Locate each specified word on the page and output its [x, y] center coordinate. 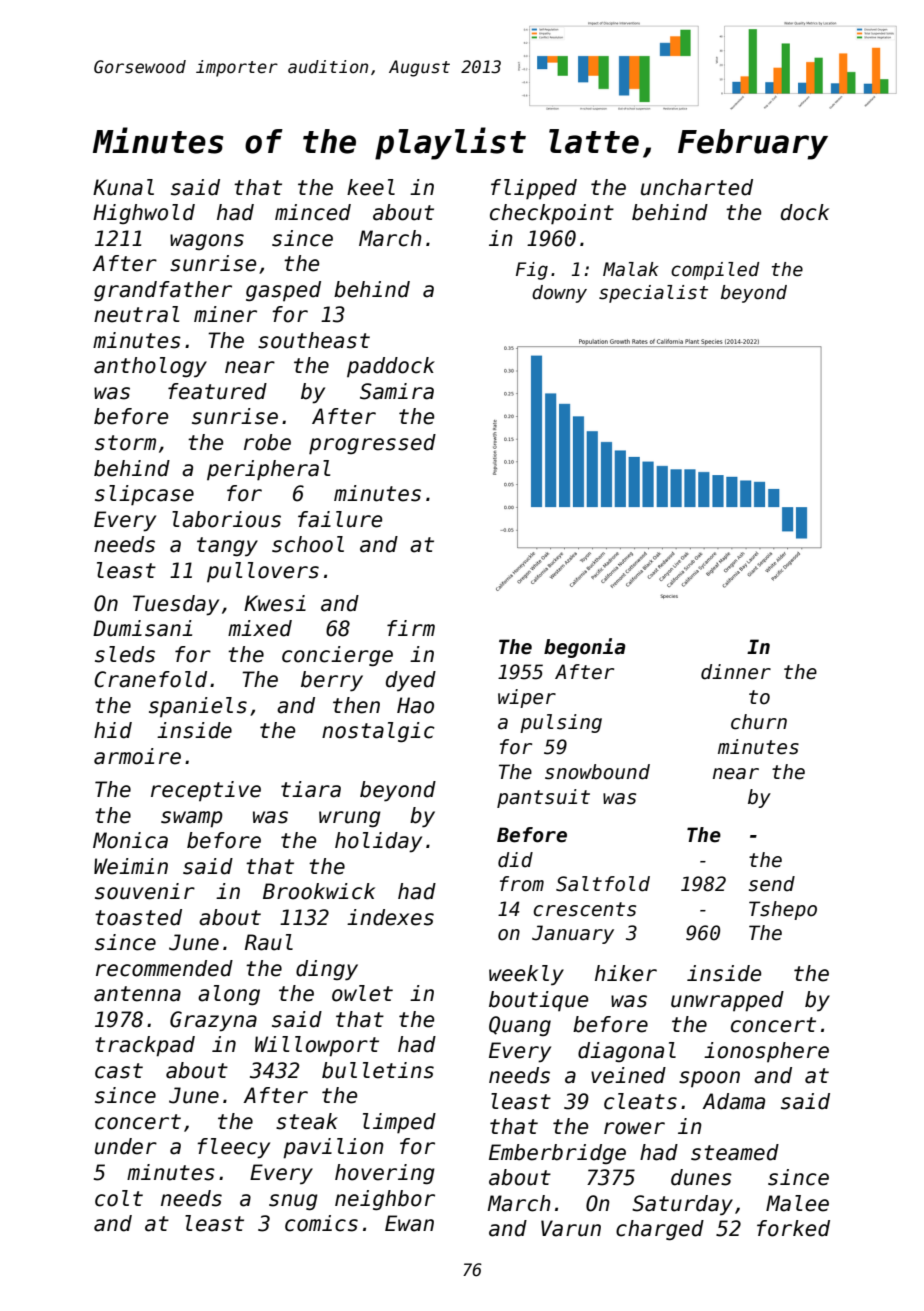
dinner [736, 672]
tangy [227, 547]
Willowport [317, 1046]
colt [119, 1198]
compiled [715, 271]
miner [225, 314]
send [772, 884]
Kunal [123, 187]
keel [371, 187]
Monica [130, 840]
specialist [653, 294]
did [515, 860]
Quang [520, 1026]
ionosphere [766, 1052]
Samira [397, 391]
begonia [584, 648]
